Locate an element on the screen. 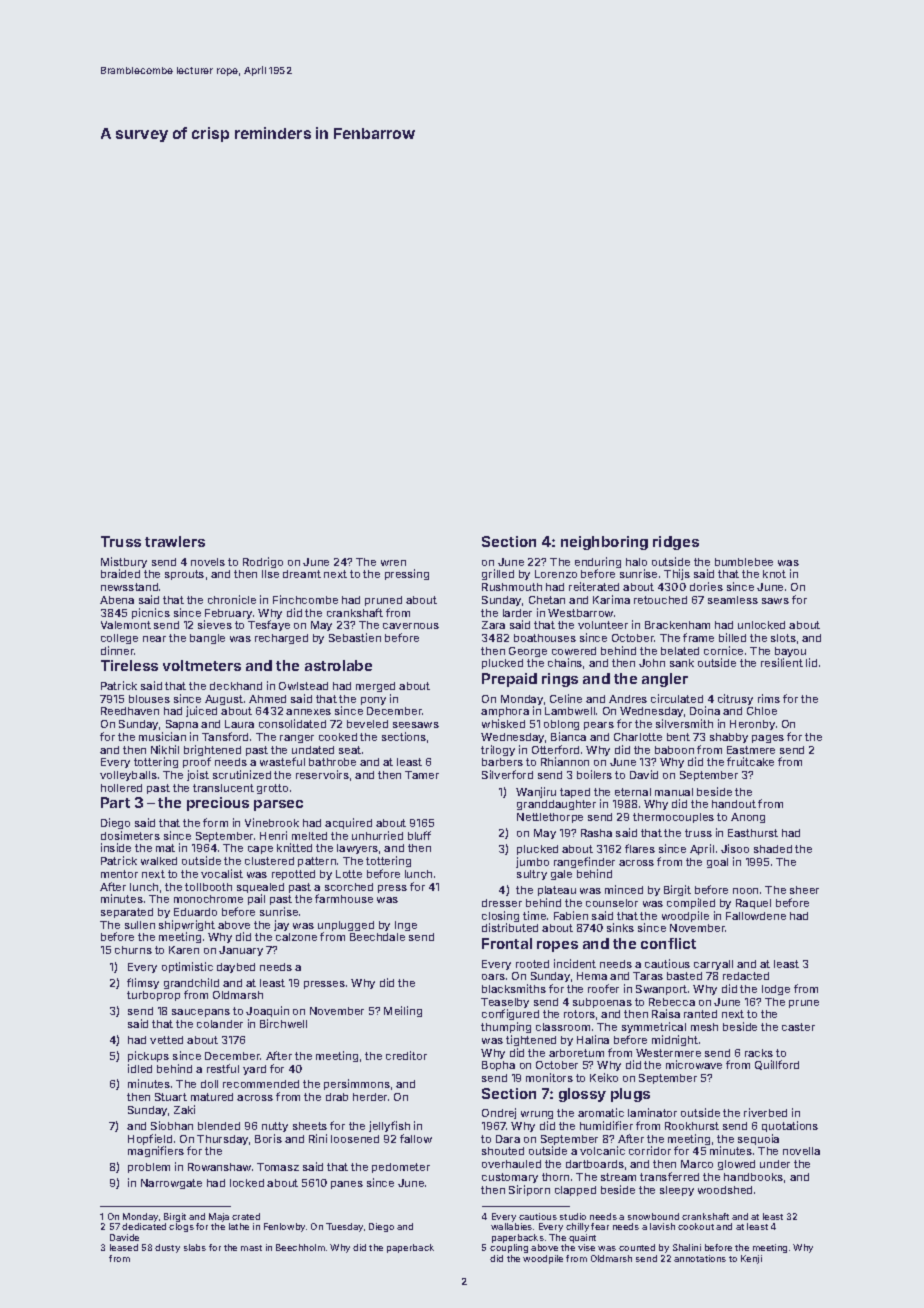 Image resolution: width=924 pixels, height=1308 pixels. grilled is located at coordinates (498, 574).
